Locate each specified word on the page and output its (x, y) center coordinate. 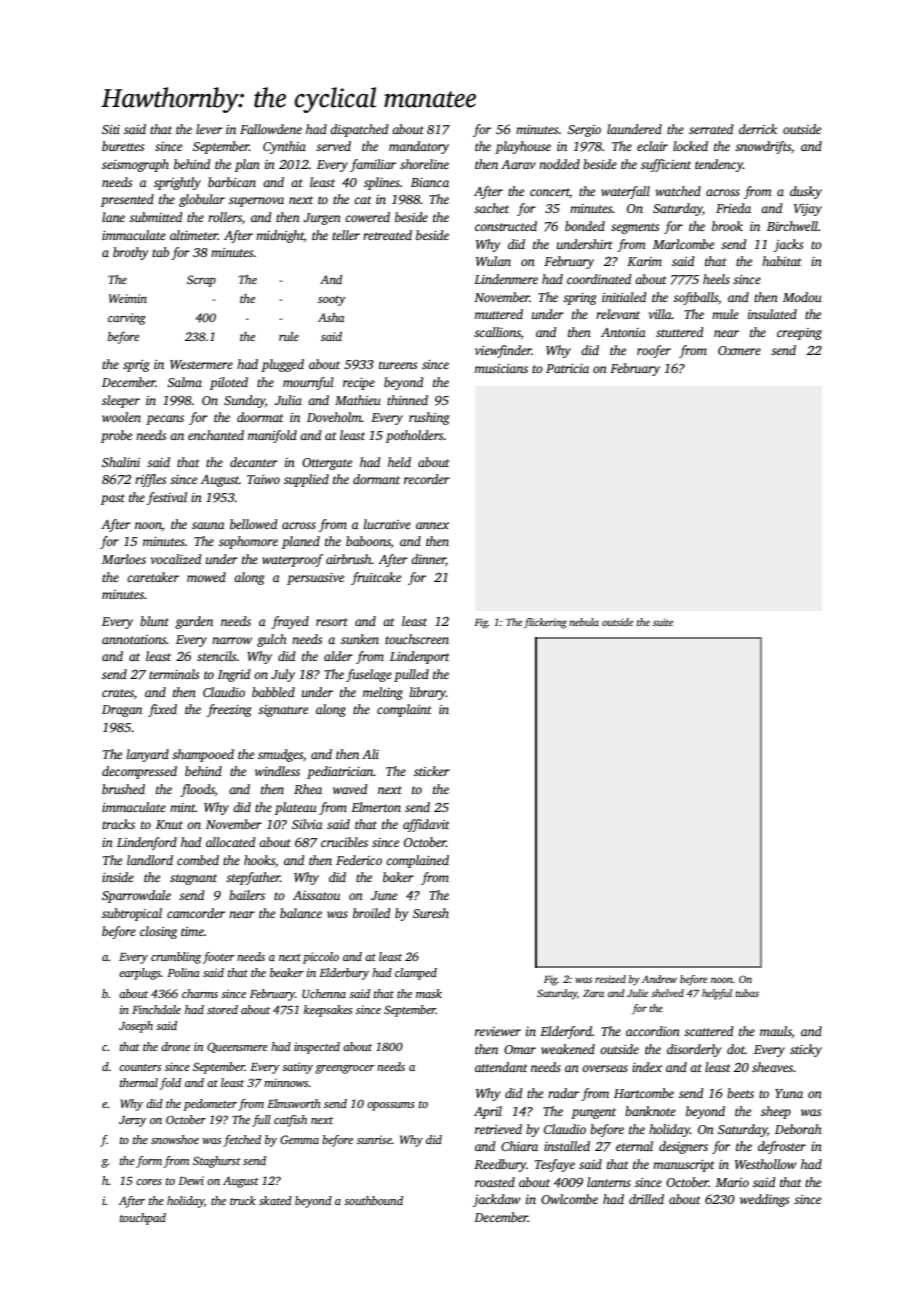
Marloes (124, 559)
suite (663, 622)
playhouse (523, 147)
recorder (427, 479)
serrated (711, 129)
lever (209, 129)
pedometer (210, 1105)
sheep (776, 1112)
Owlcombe (569, 1199)
